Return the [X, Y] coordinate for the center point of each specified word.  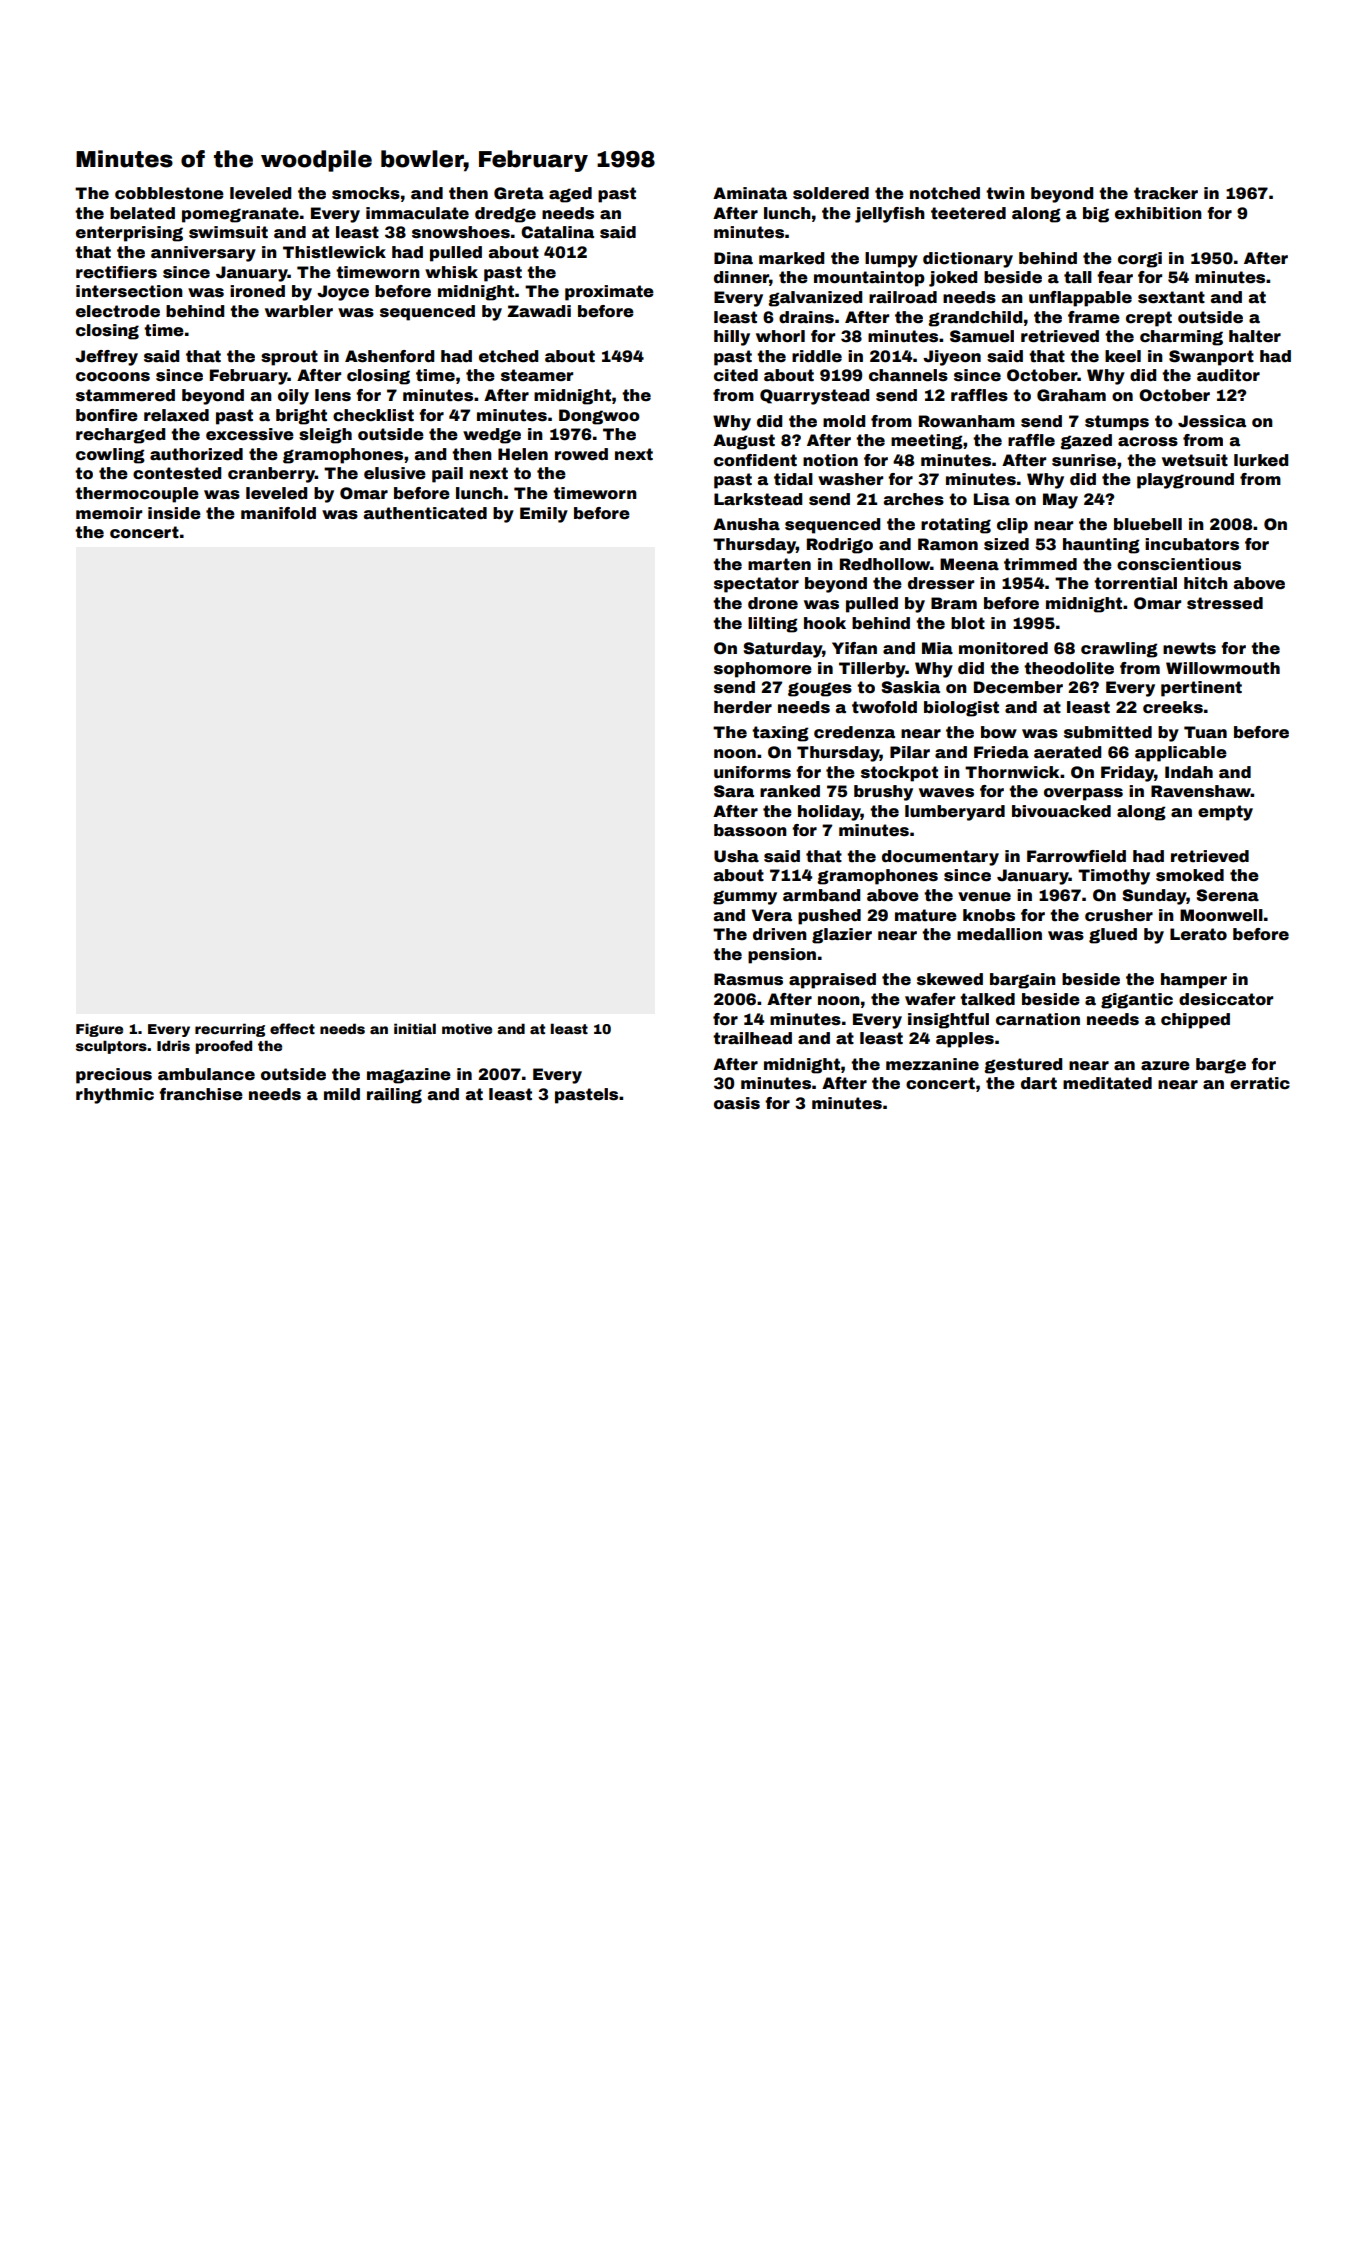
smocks [366, 193]
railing [394, 1096]
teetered [968, 213]
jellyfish [890, 215]
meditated [1107, 1083]
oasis [737, 1103]
